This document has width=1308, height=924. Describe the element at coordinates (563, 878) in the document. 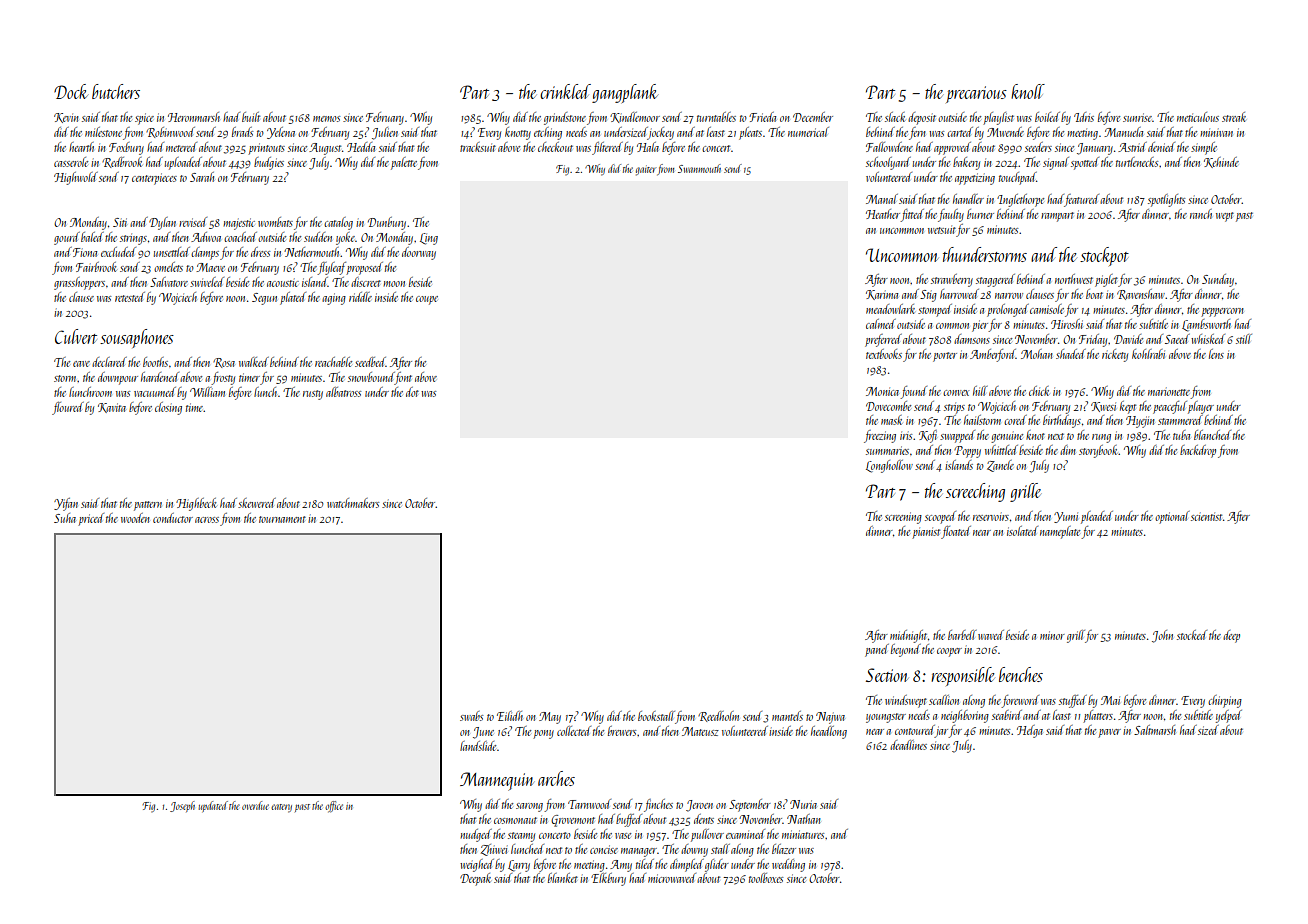

I see `blanket` at that location.
